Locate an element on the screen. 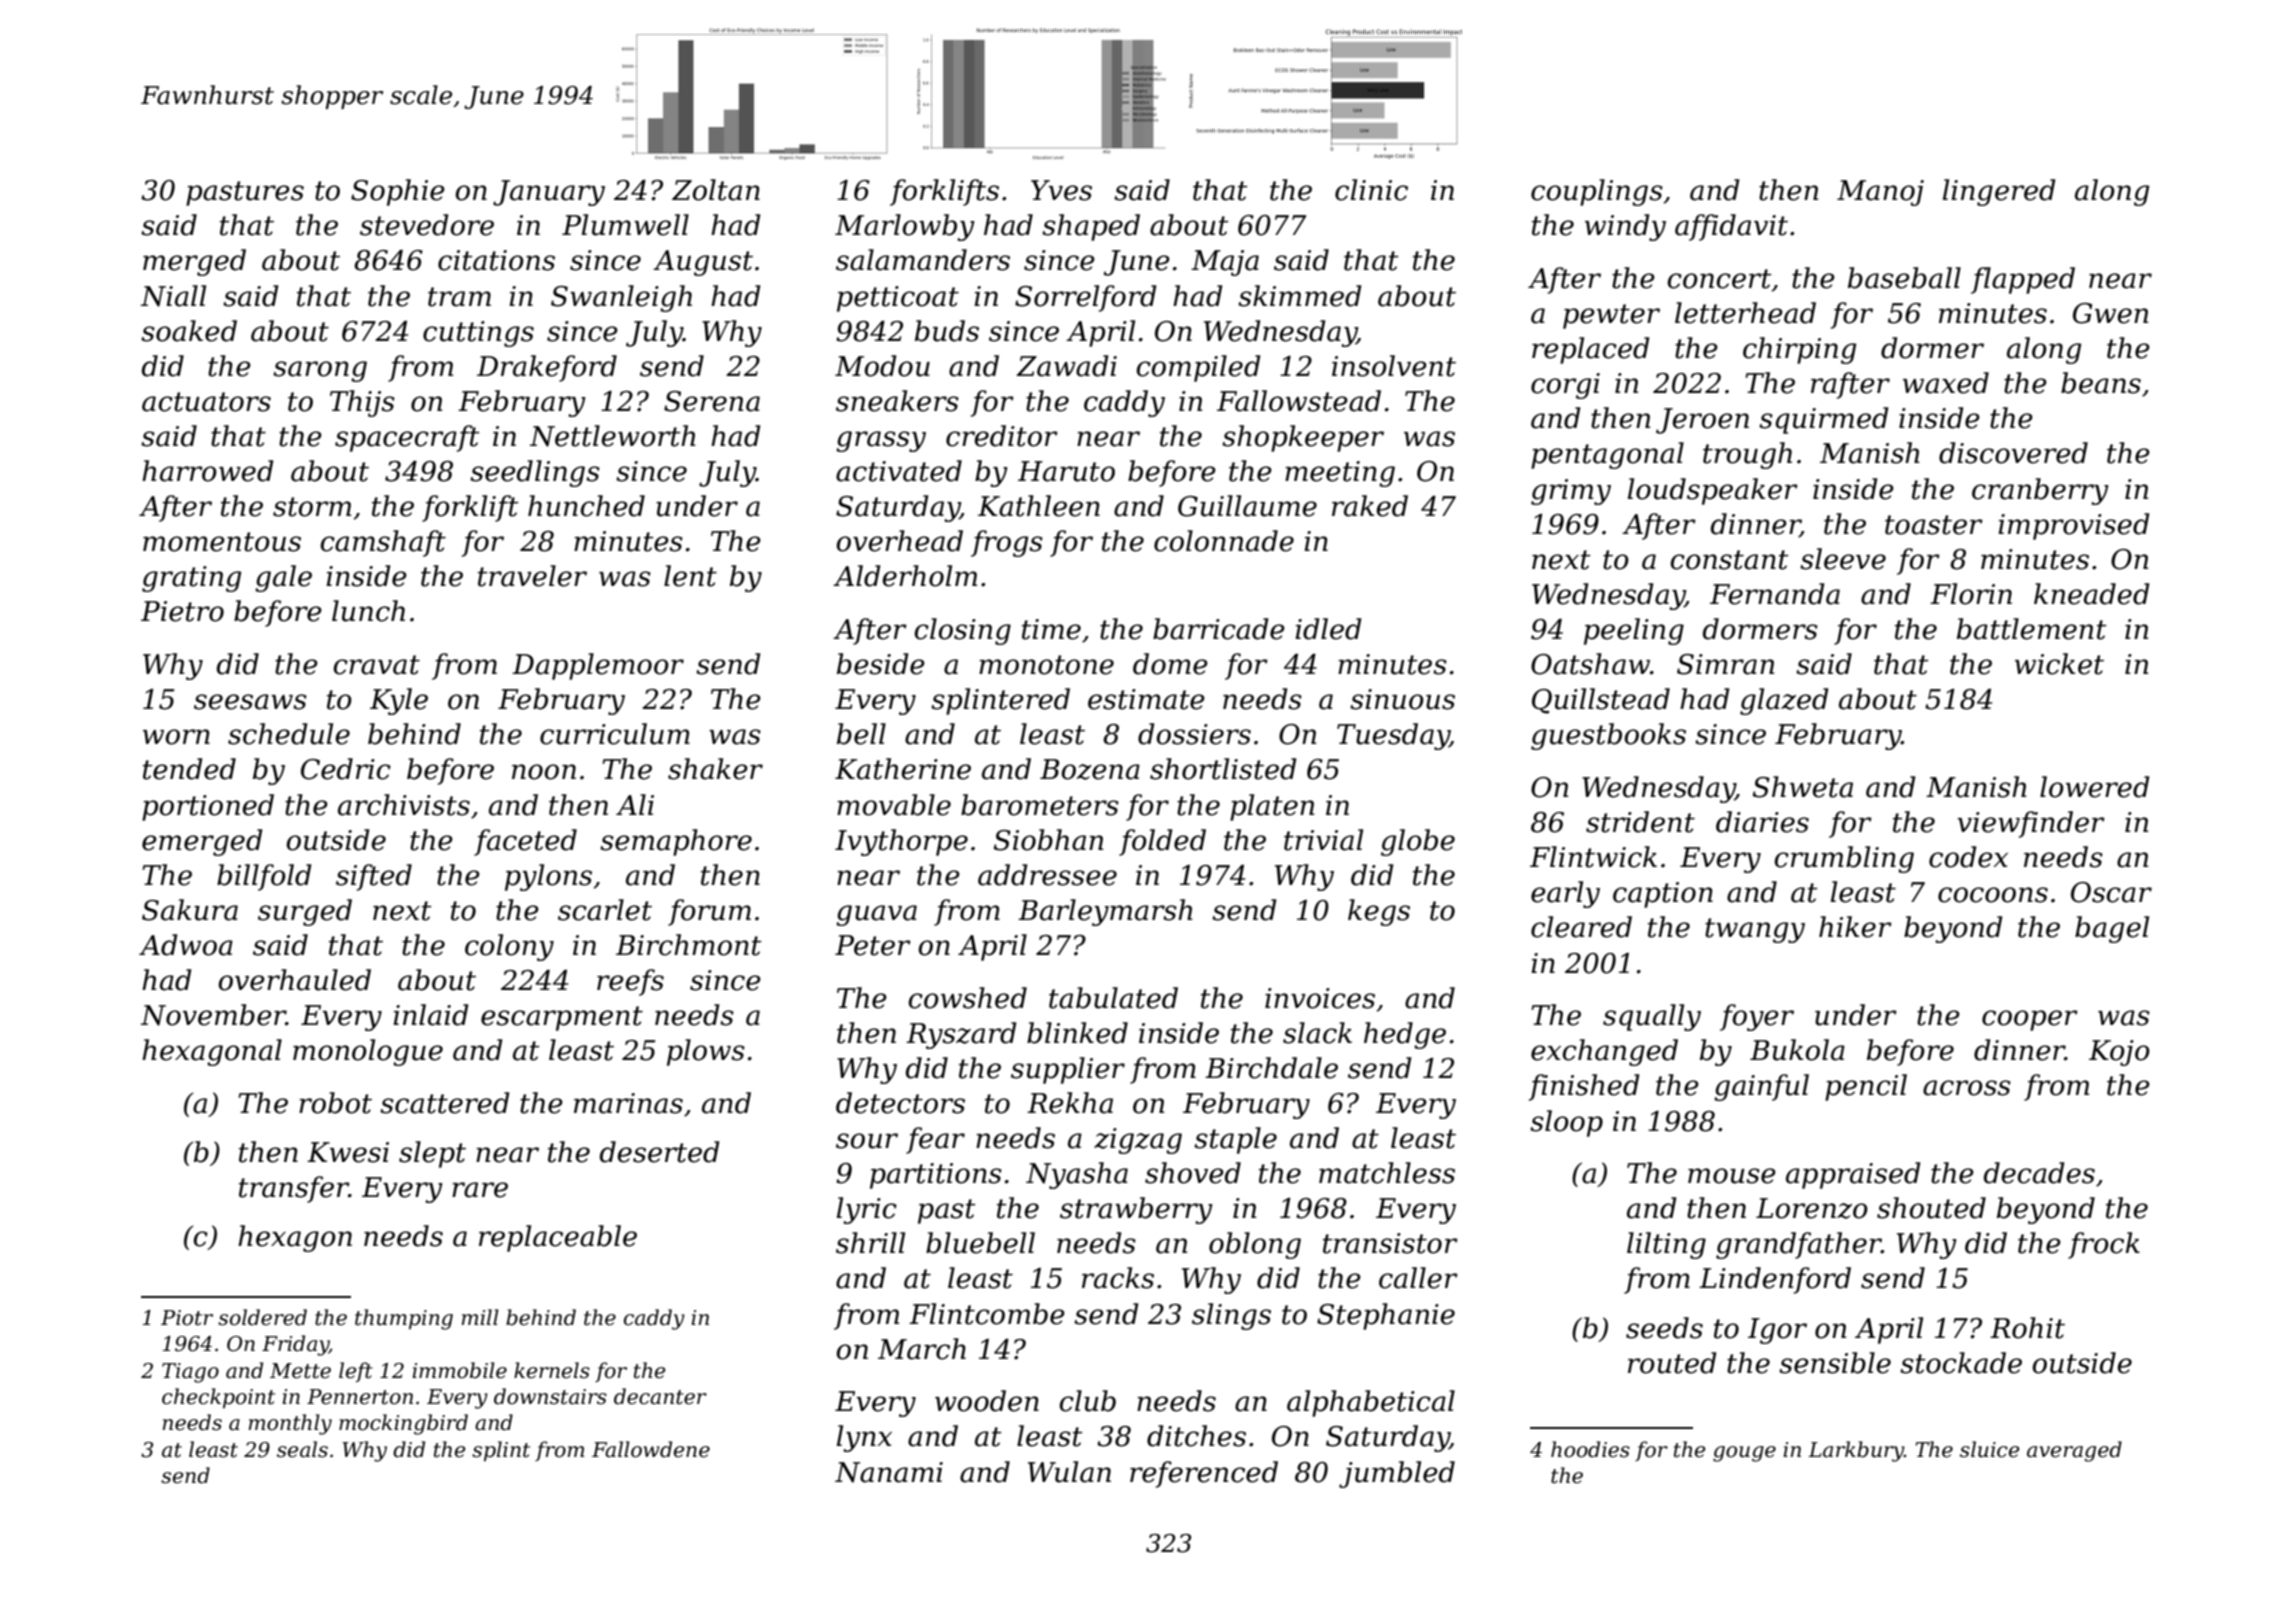 The image size is (2292, 1620). Manoj is located at coordinates (1880, 193).
